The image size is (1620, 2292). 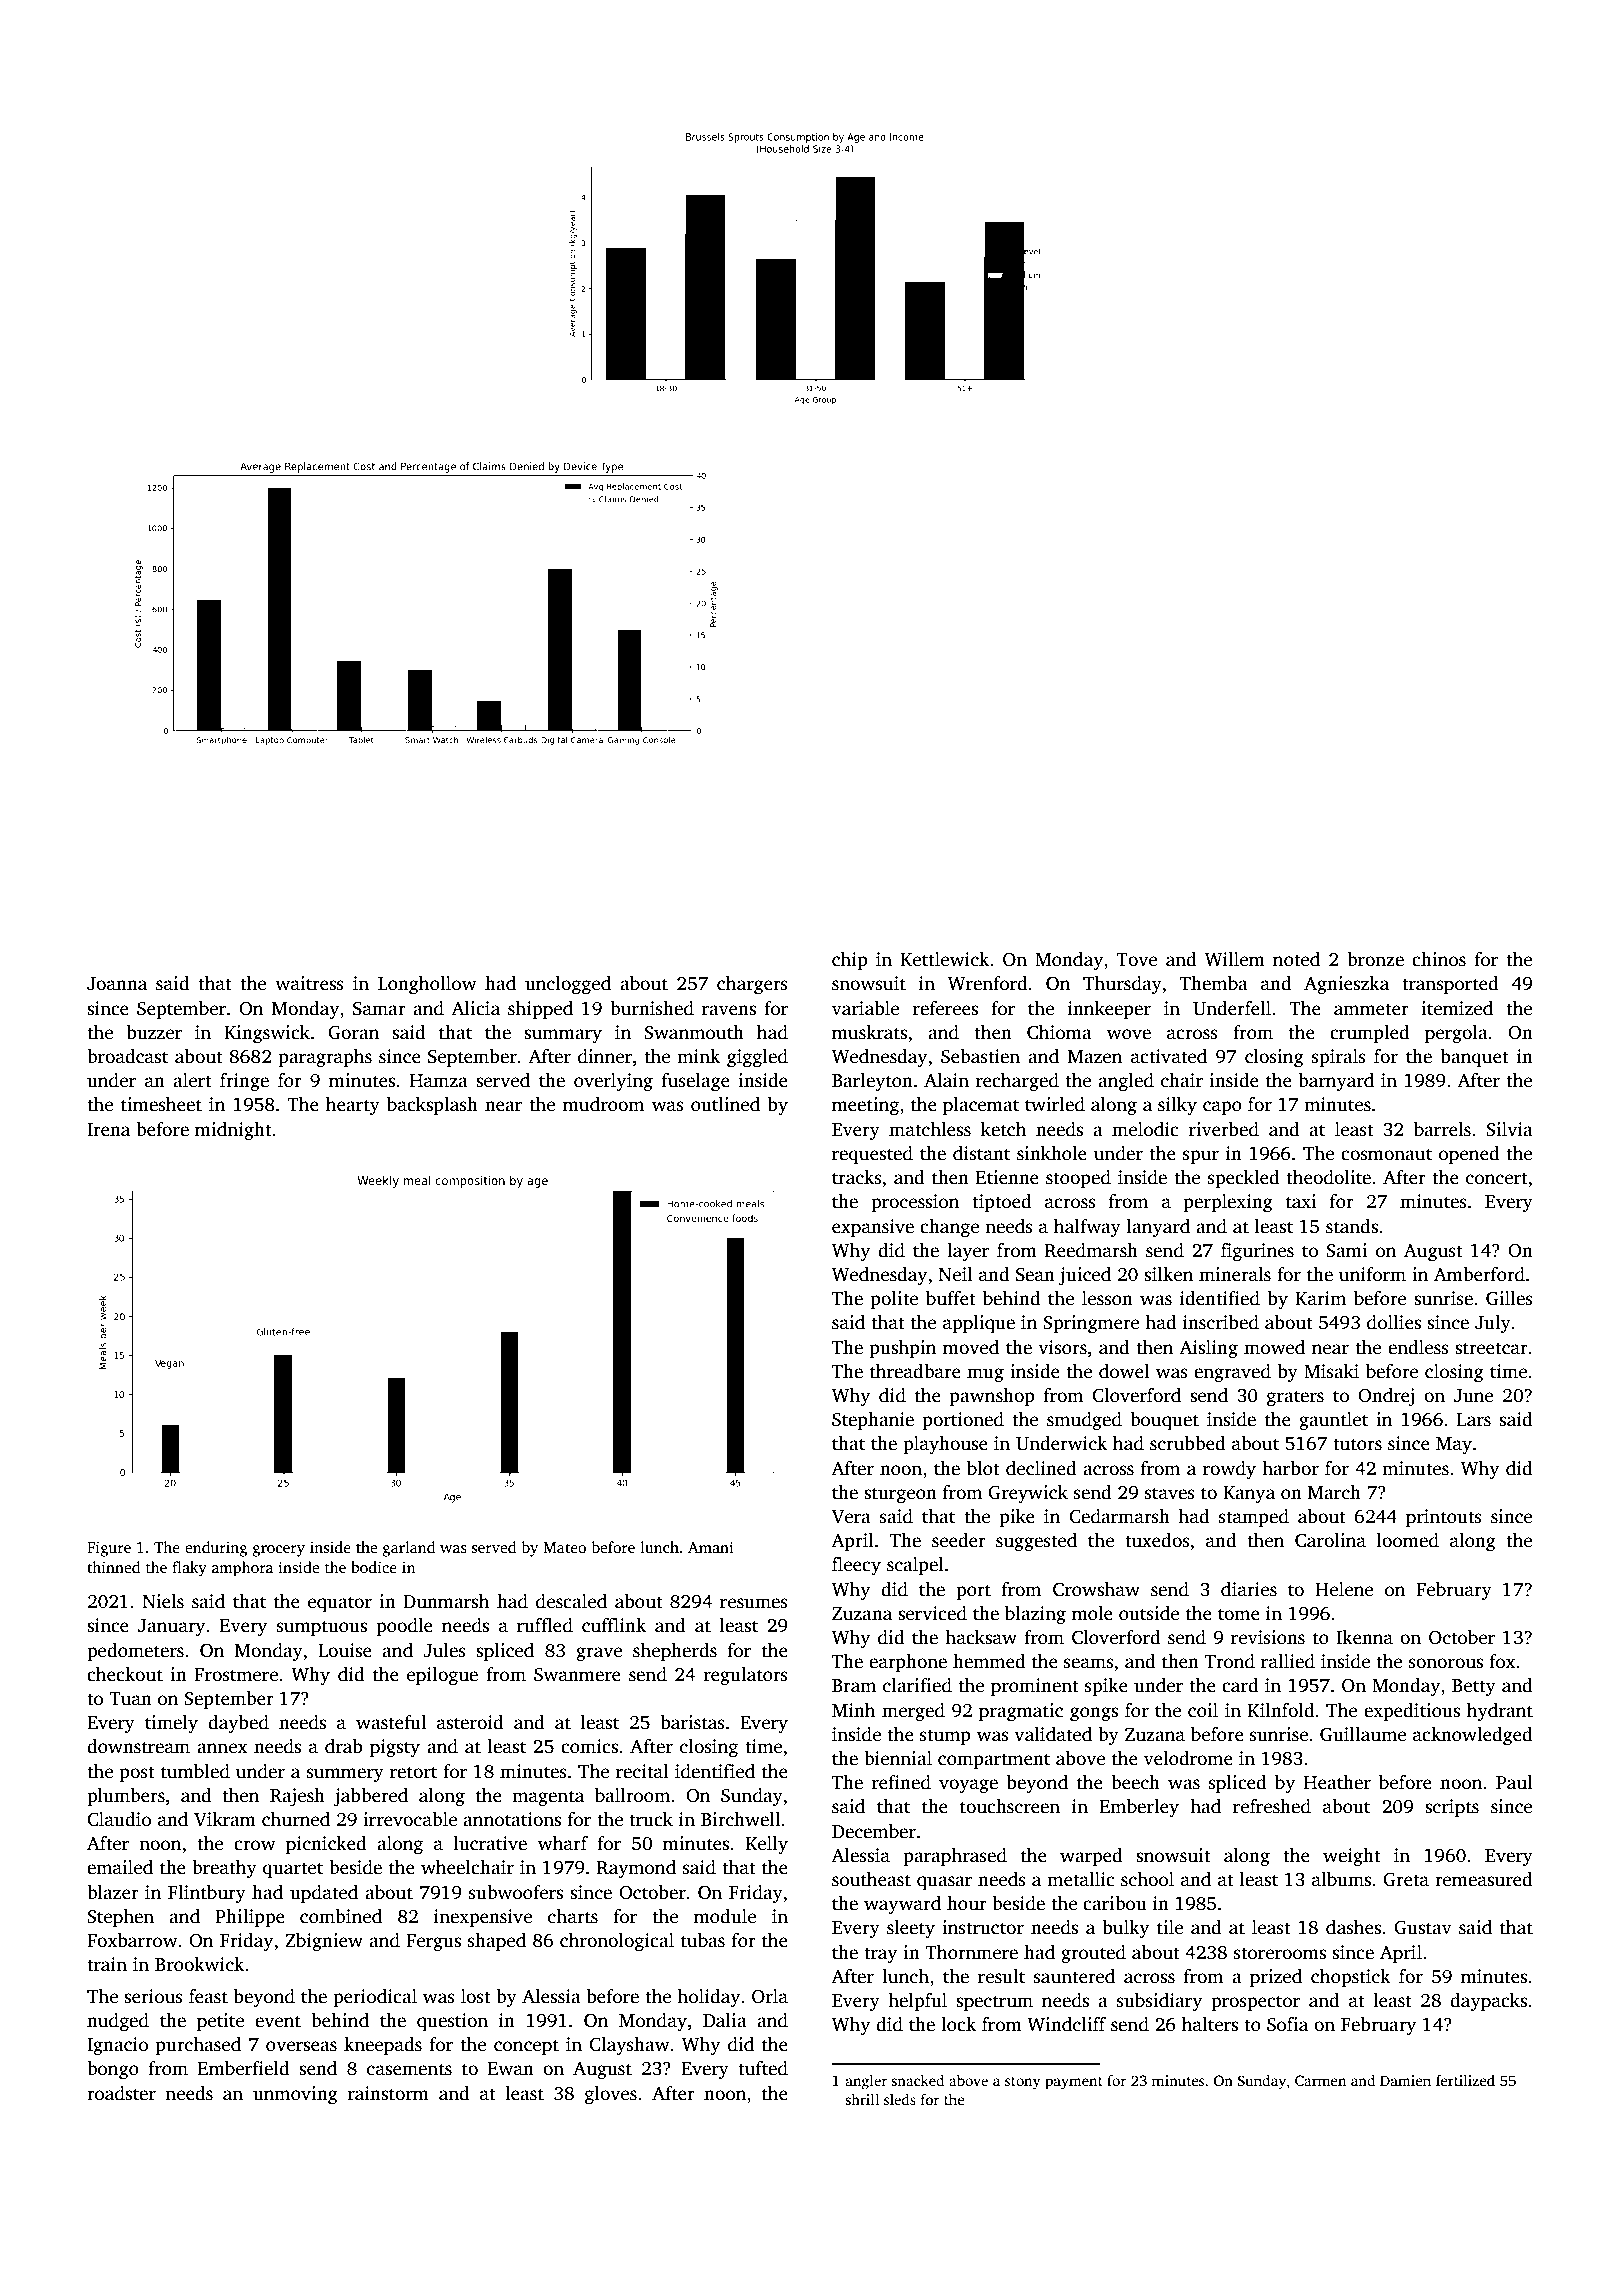 What do you see at coordinates (1509, 1298) in the screenshot?
I see `Gilles` at bounding box center [1509, 1298].
